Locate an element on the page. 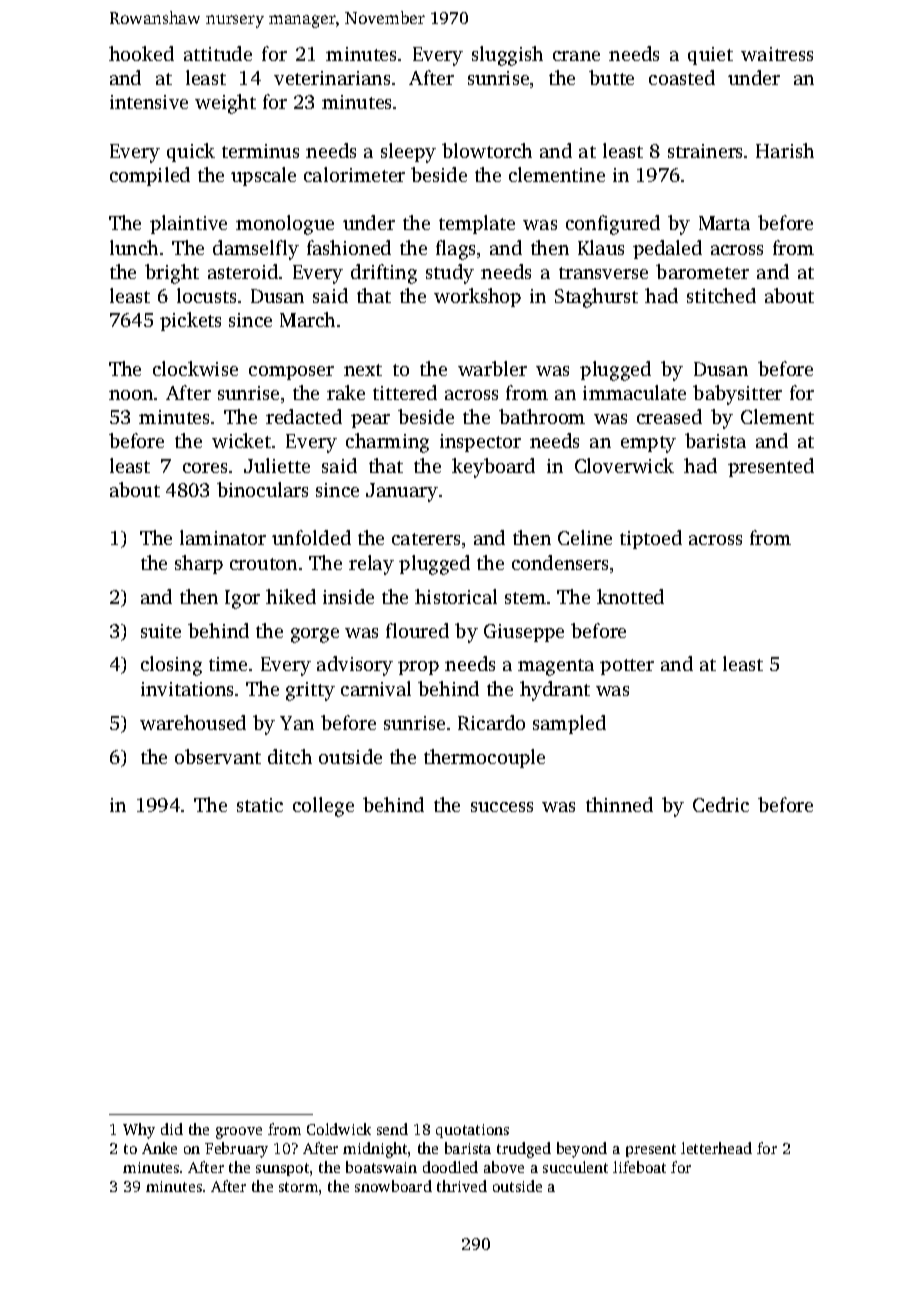 This document has width=924, height=1308. February is located at coordinates (236, 1150).
